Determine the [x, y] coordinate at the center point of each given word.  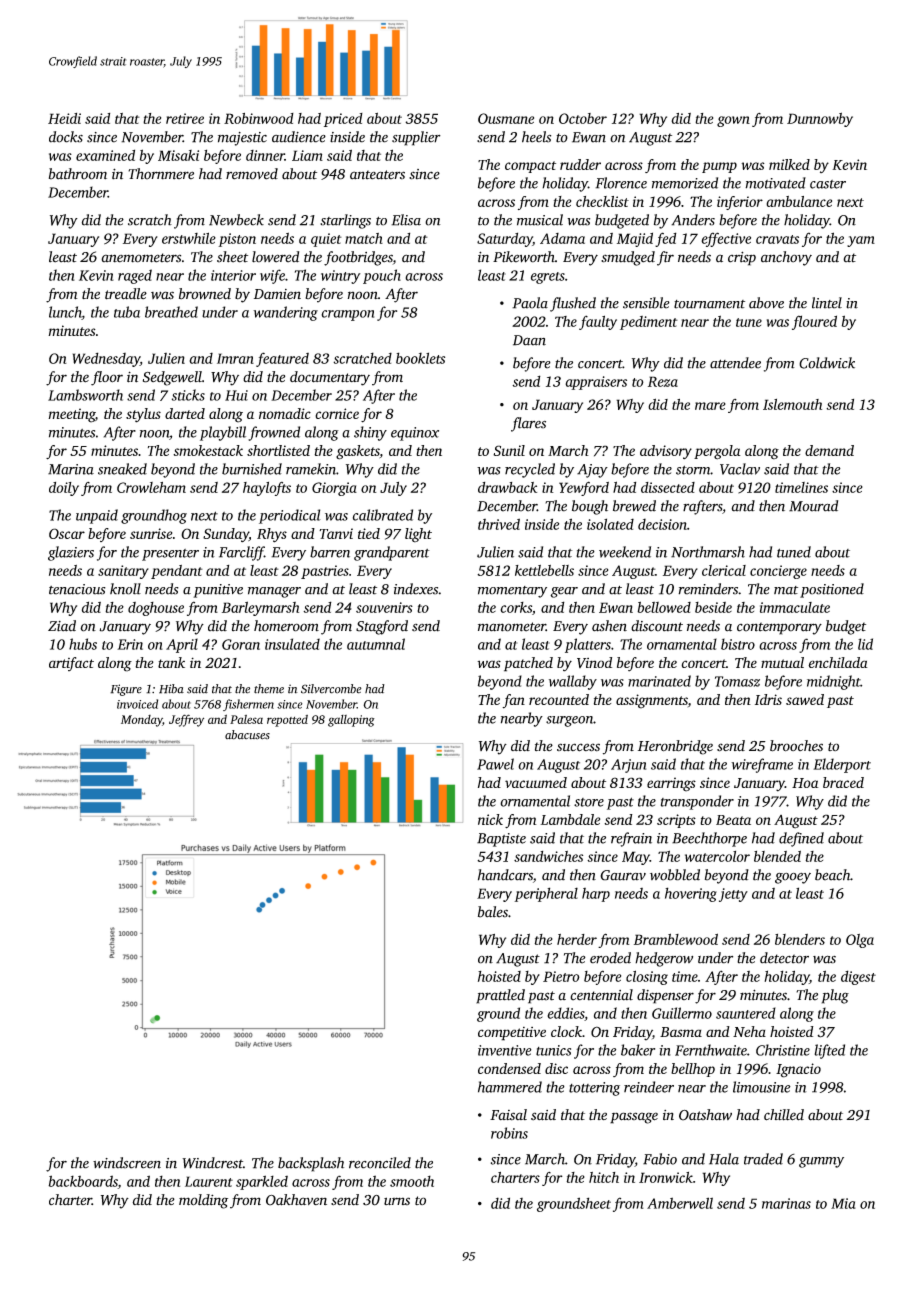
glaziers [71, 553]
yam [861, 241]
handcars [505, 875]
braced [843, 782]
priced [343, 120]
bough [590, 507]
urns [397, 1201]
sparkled [262, 1182]
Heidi [64, 118]
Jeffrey [186, 720]
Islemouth [792, 404]
